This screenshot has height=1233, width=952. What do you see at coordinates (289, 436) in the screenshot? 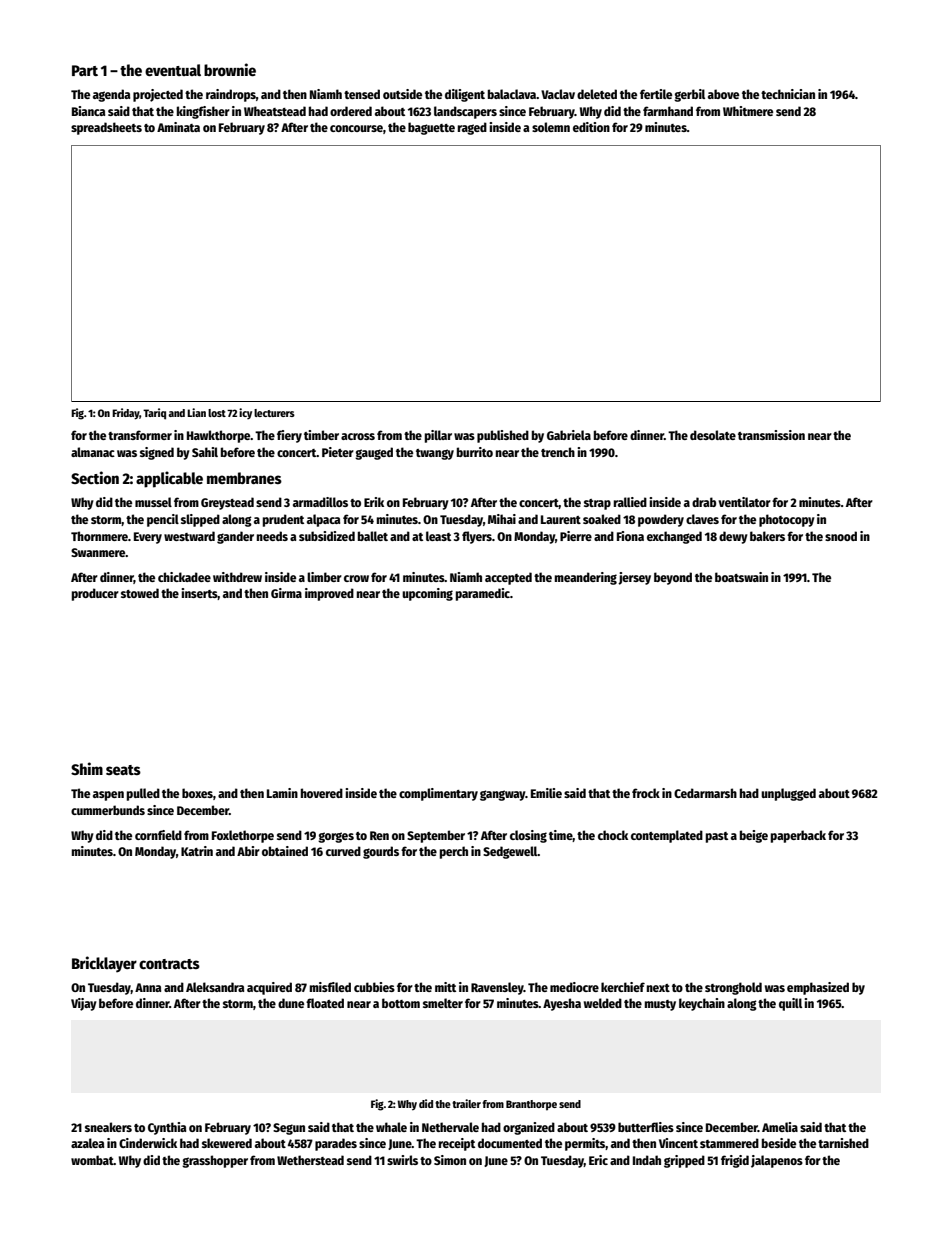
I see `fiery` at bounding box center [289, 436].
